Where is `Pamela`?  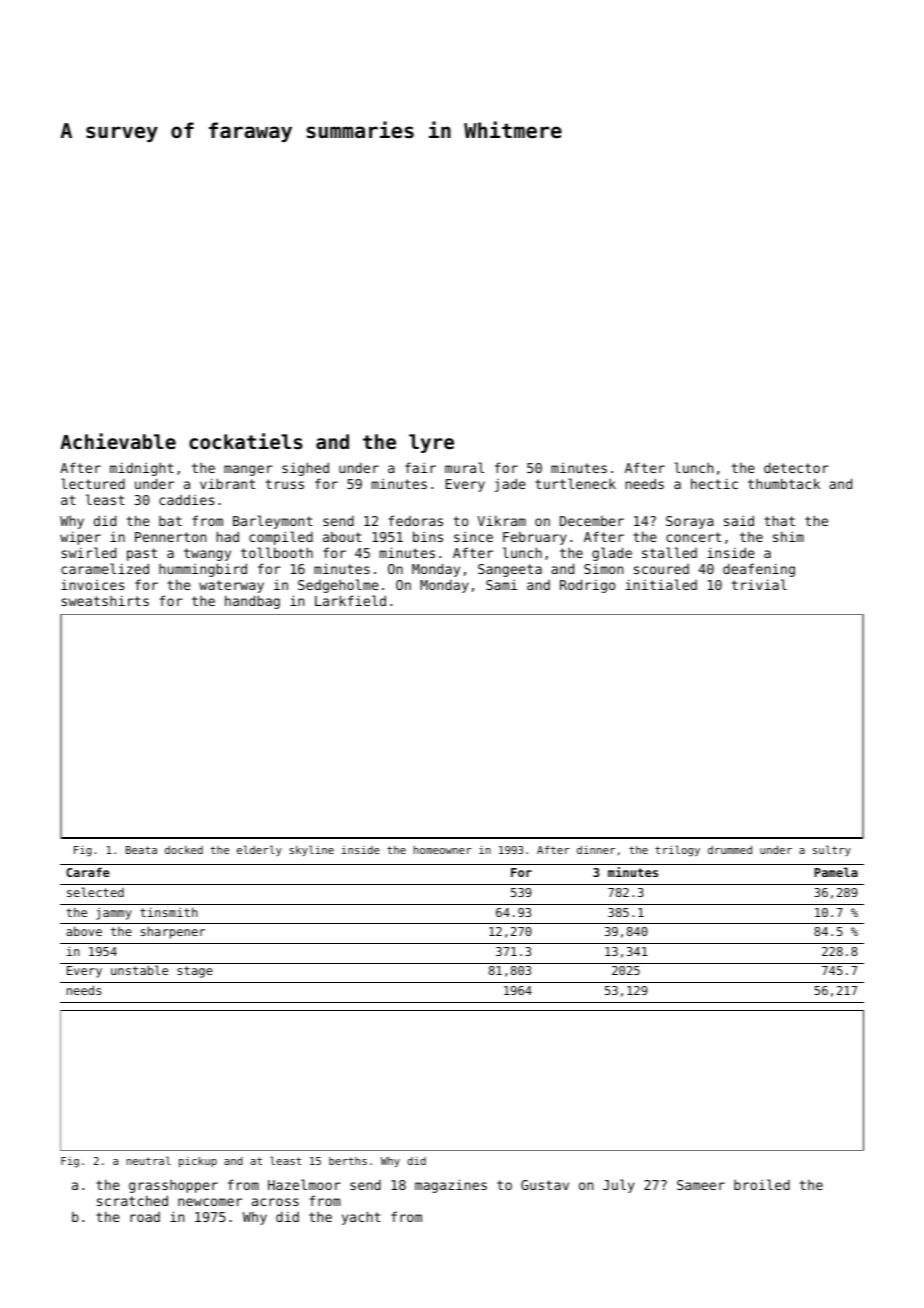 Pamela is located at coordinates (836, 872).
